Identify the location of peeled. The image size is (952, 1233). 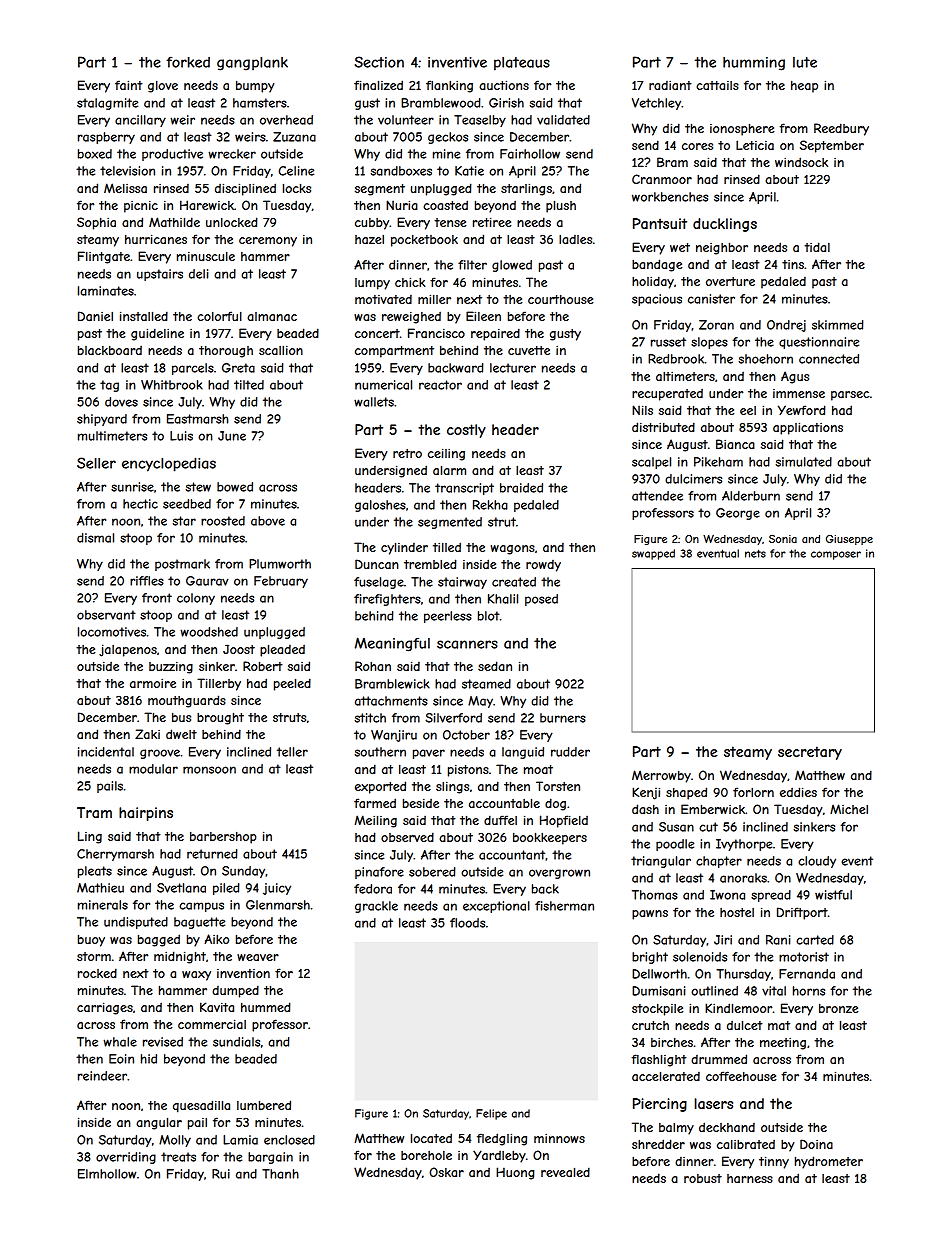
(292, 684).
